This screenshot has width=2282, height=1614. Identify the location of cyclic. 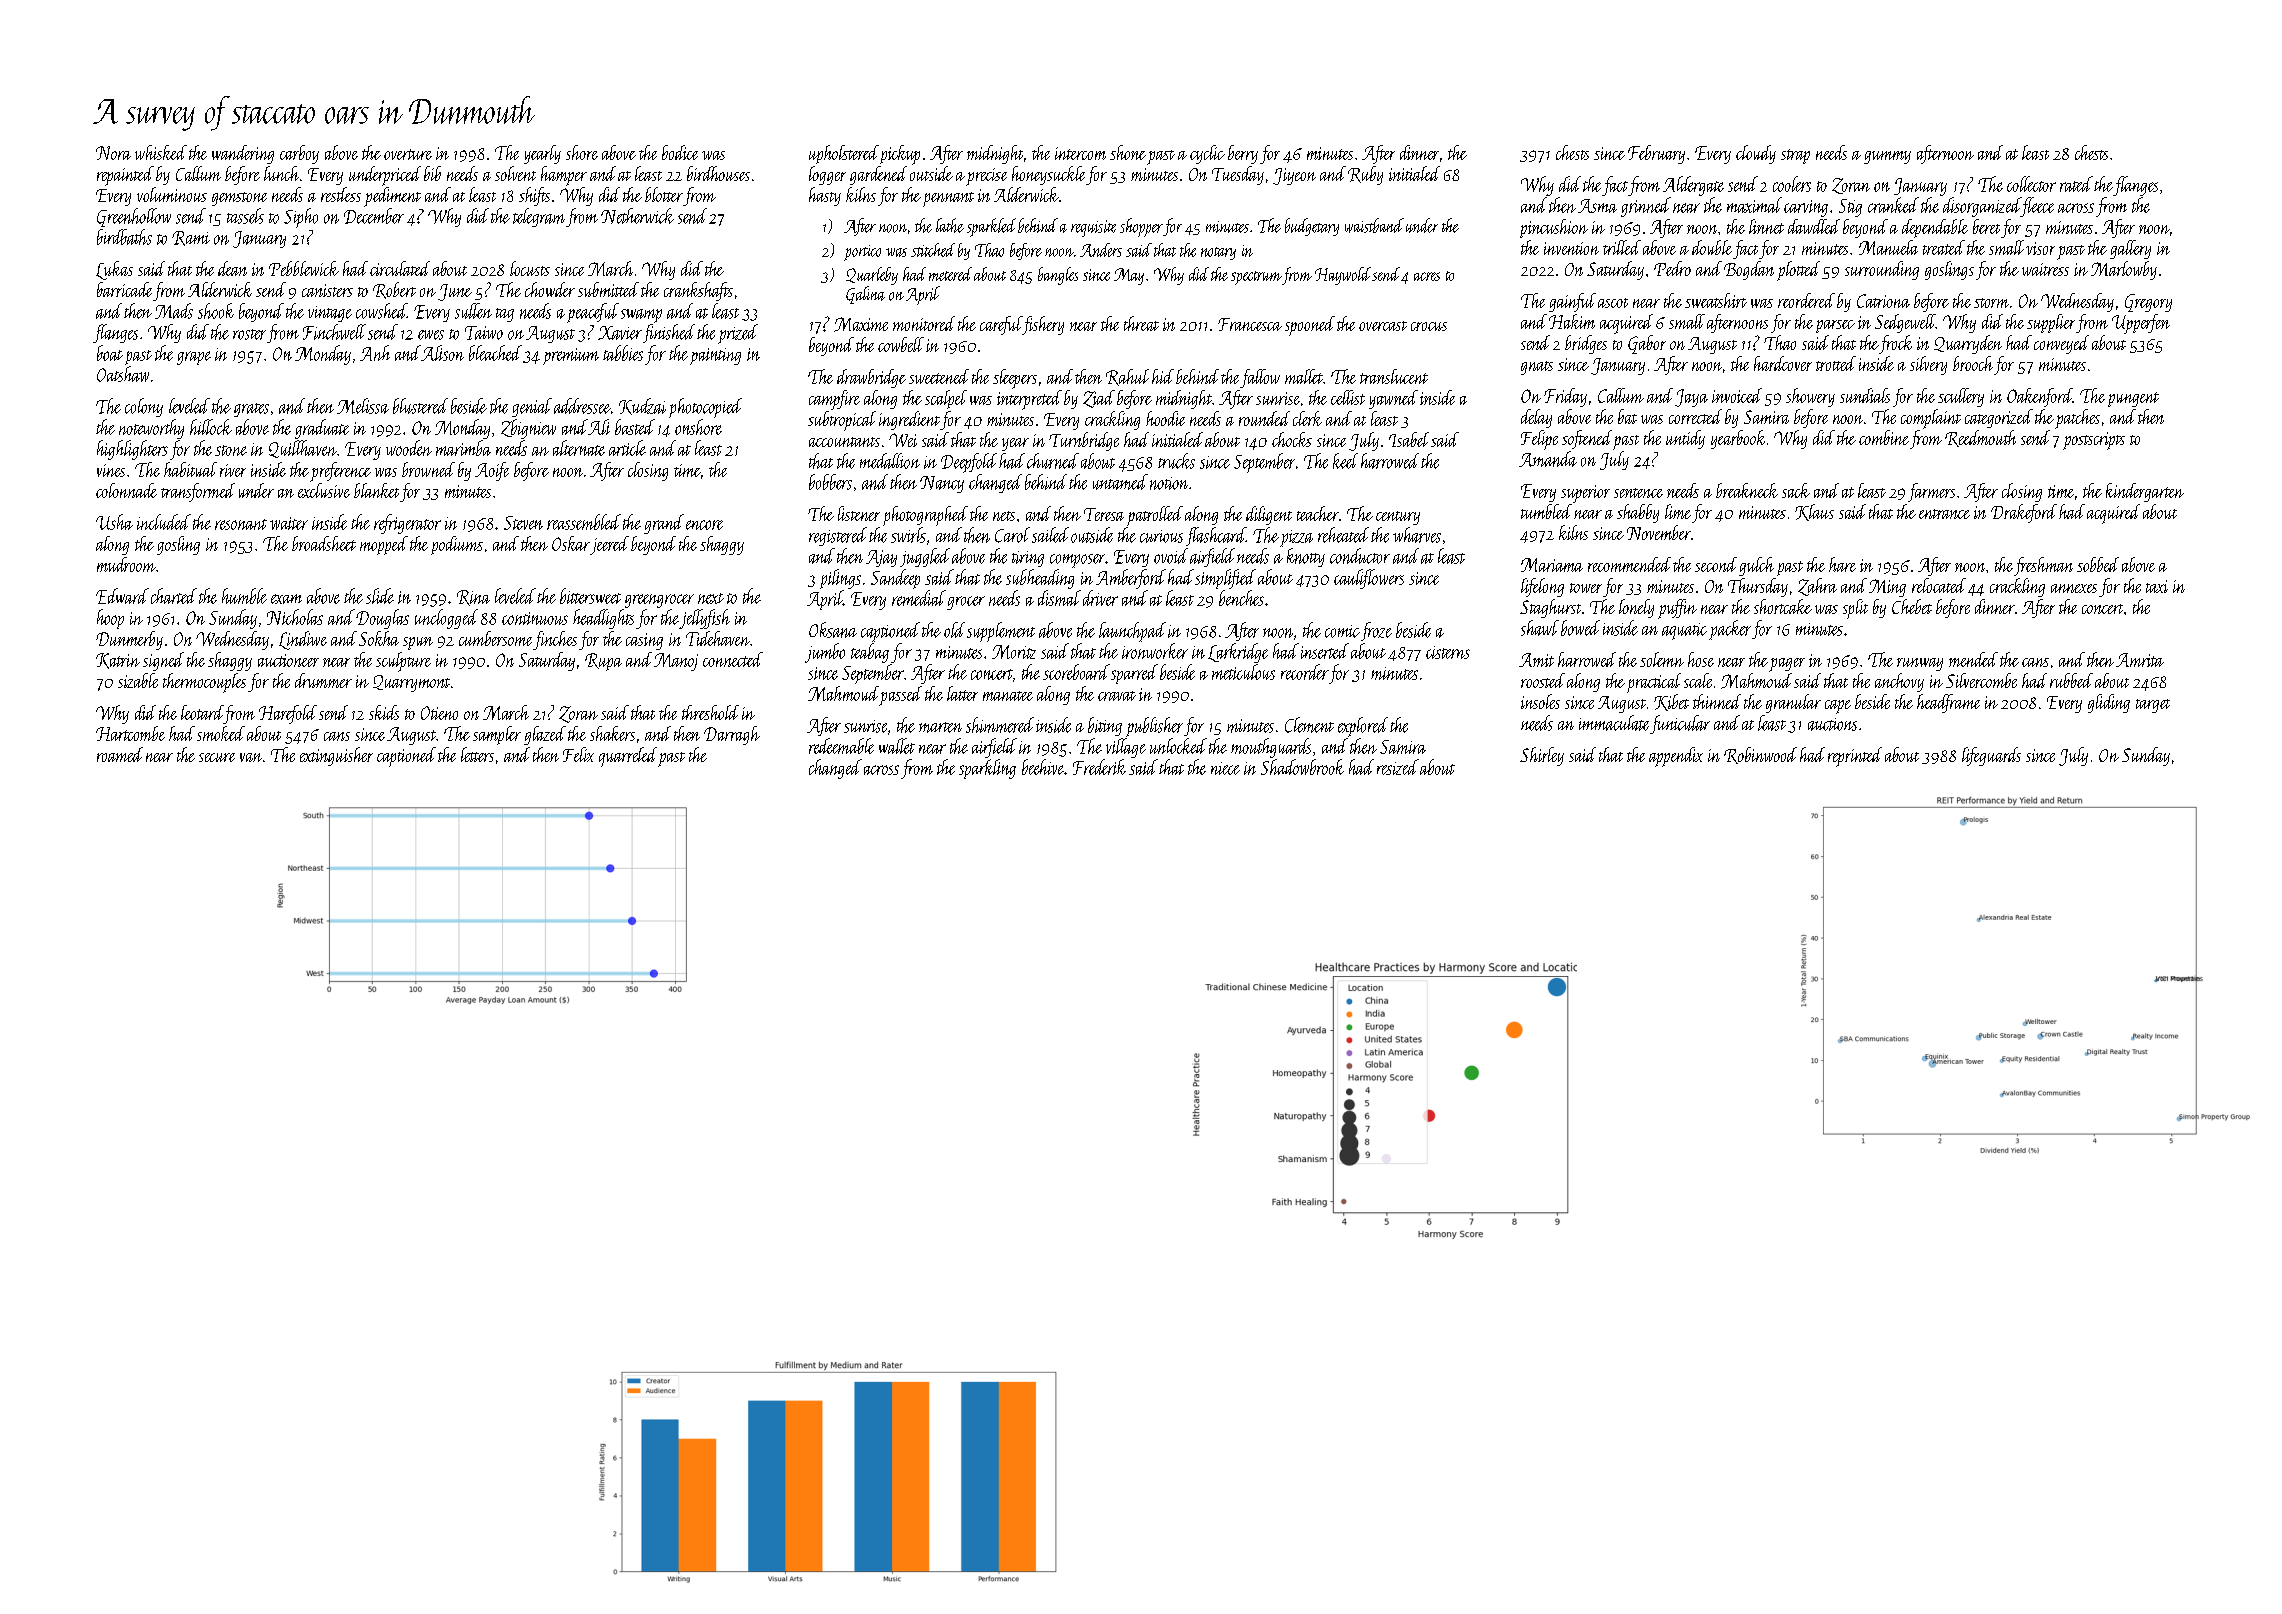
(1207, 154).
